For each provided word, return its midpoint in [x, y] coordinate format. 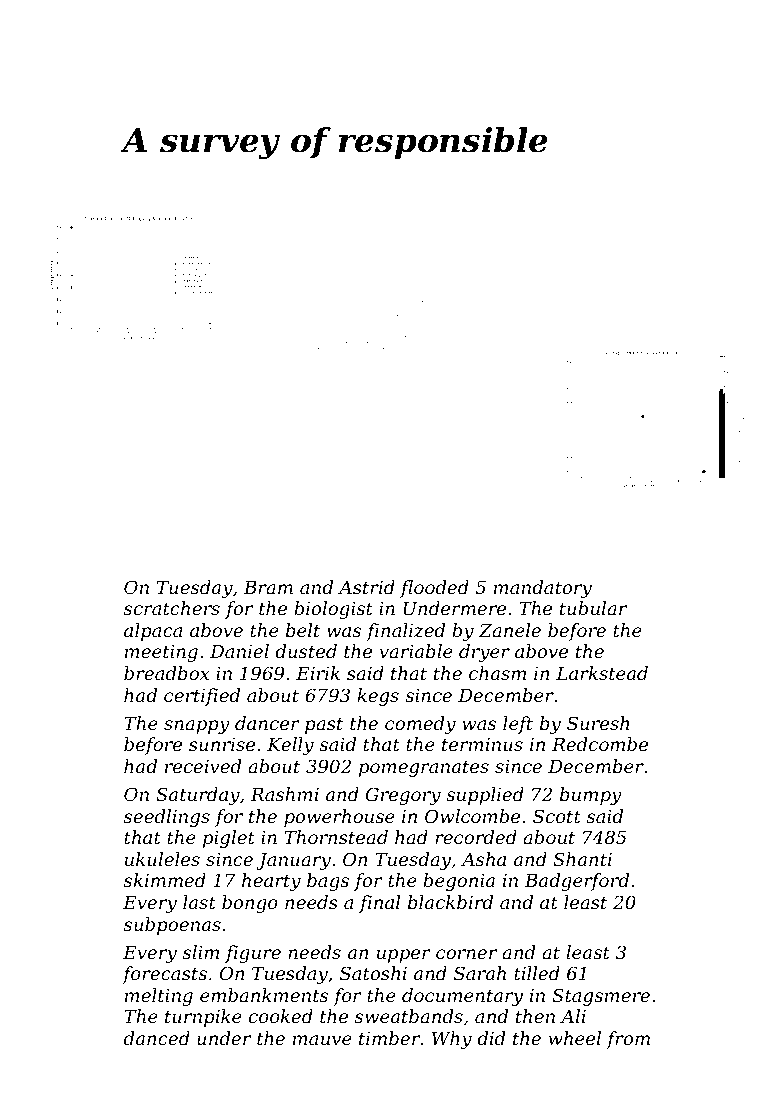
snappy [197, 727]
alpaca [153, 632]
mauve [322, 1040]
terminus [482, 744]
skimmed [165, 880]
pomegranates [424, 768]
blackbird [450, 902]
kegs [378, 697]
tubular [593, 608]
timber [389, 1038]
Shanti [582, 859]
